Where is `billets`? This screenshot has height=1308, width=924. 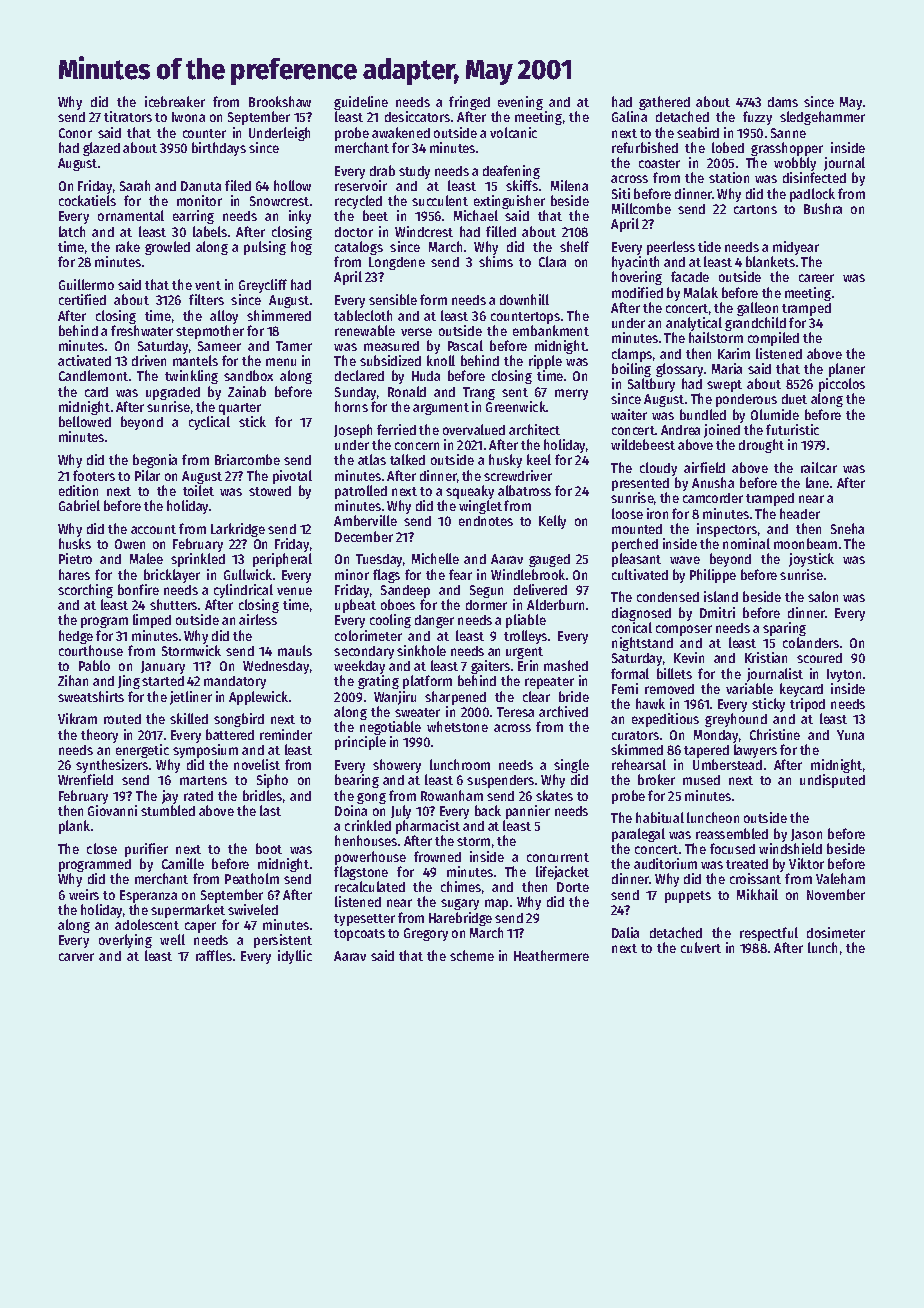 billets is located at coordinates (674, 673).
